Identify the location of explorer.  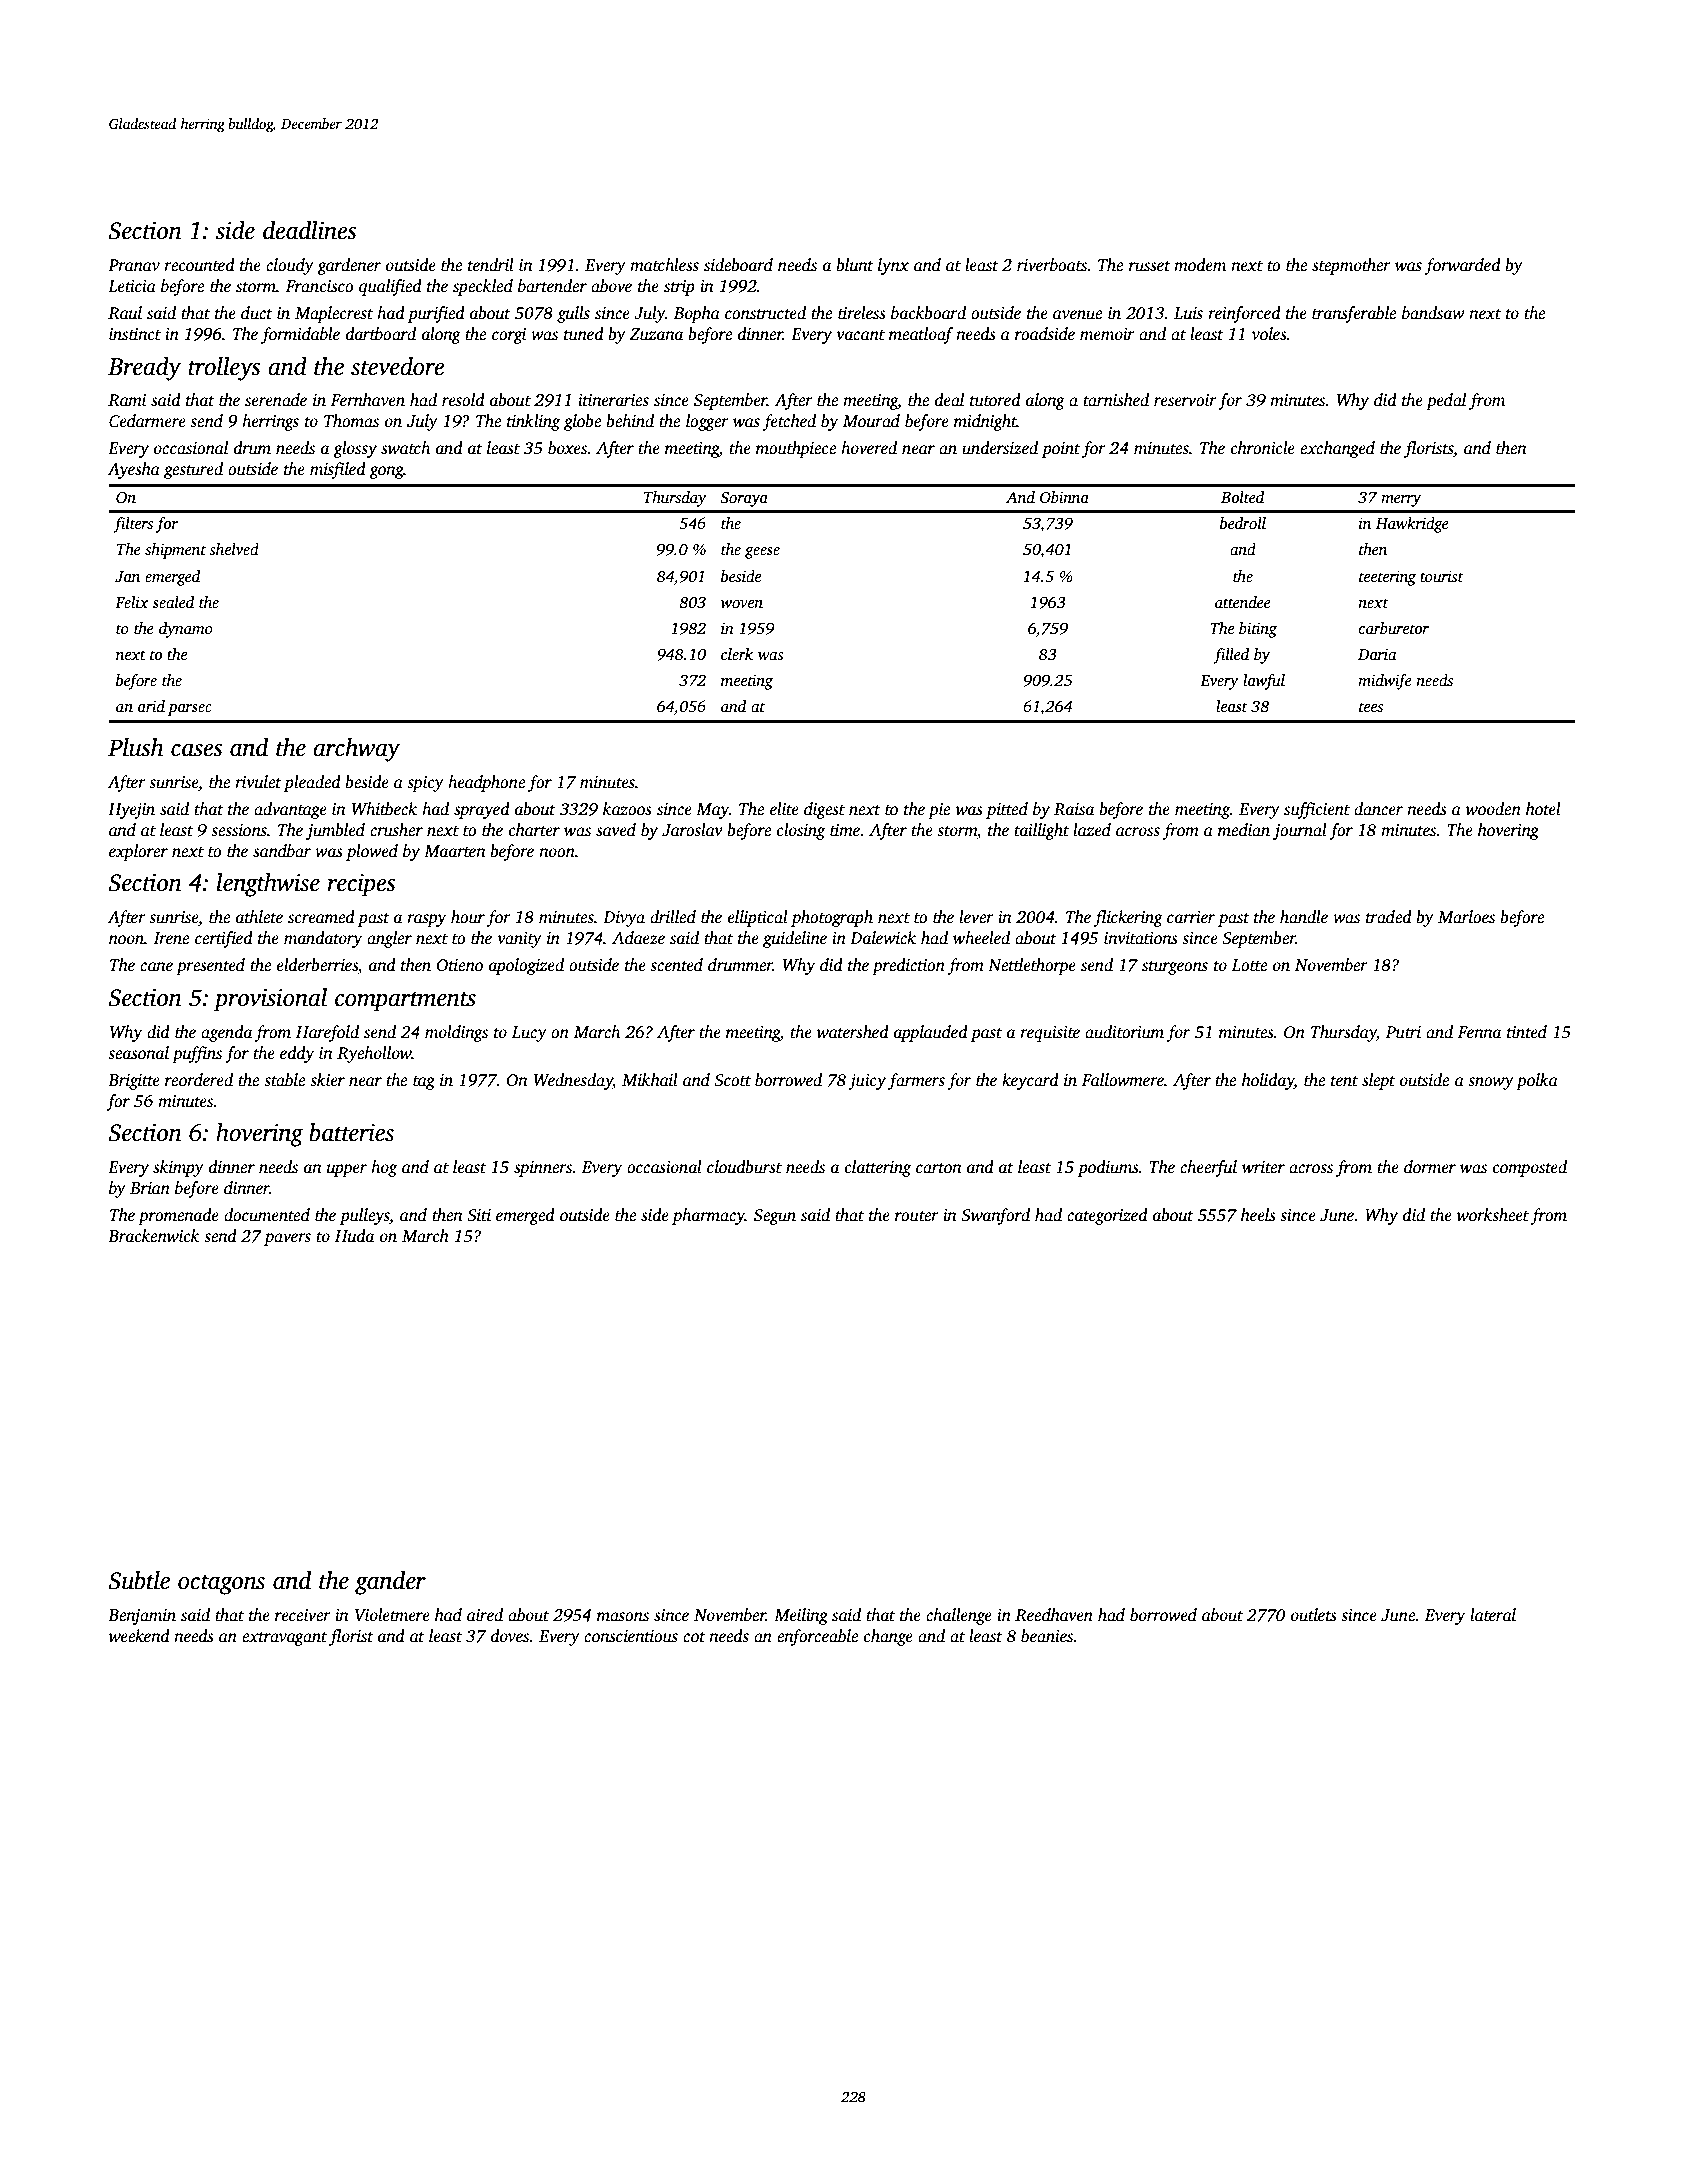
(138, 852).
